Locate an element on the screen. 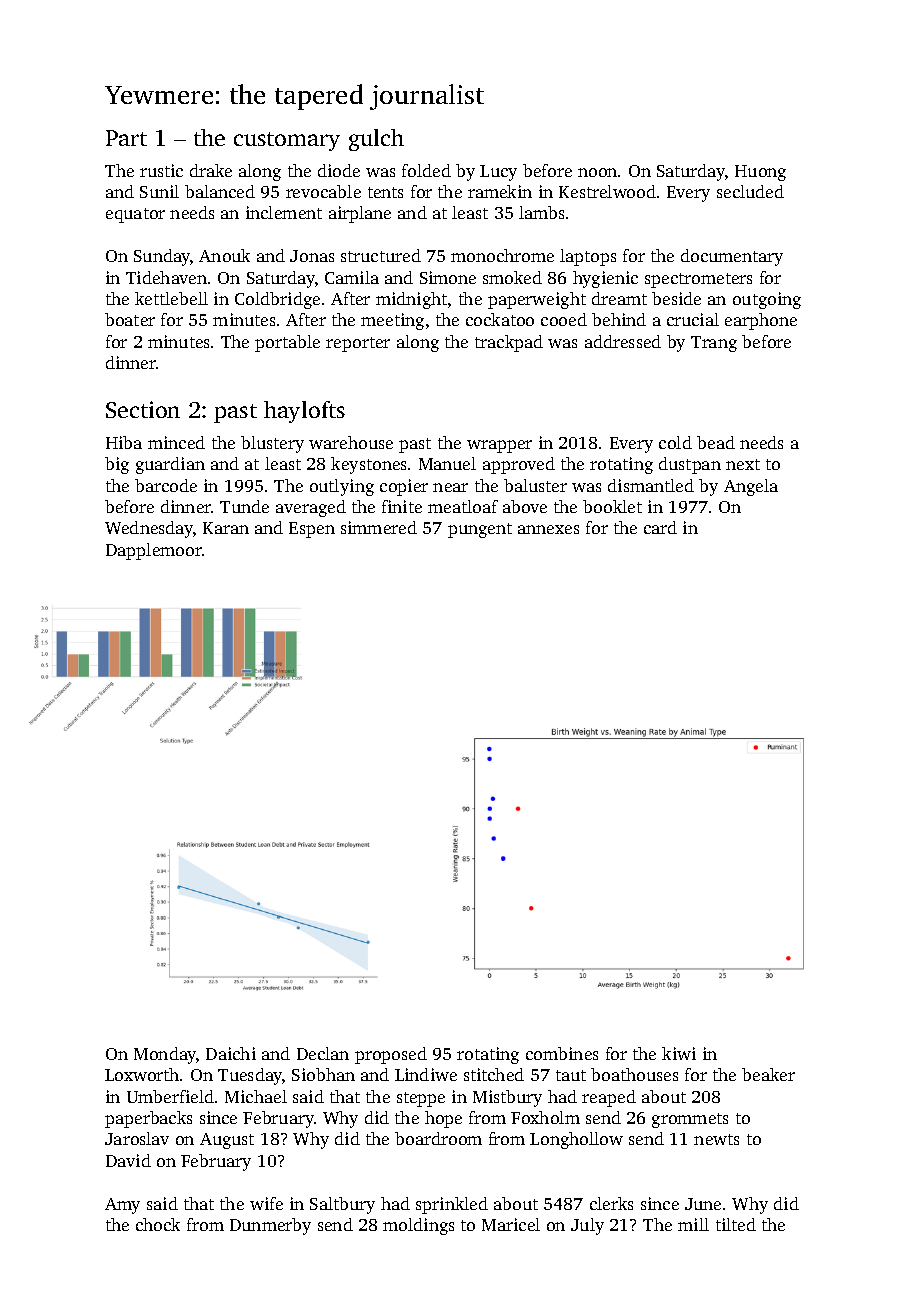  moldings is located at coordinates (418, 1226).
